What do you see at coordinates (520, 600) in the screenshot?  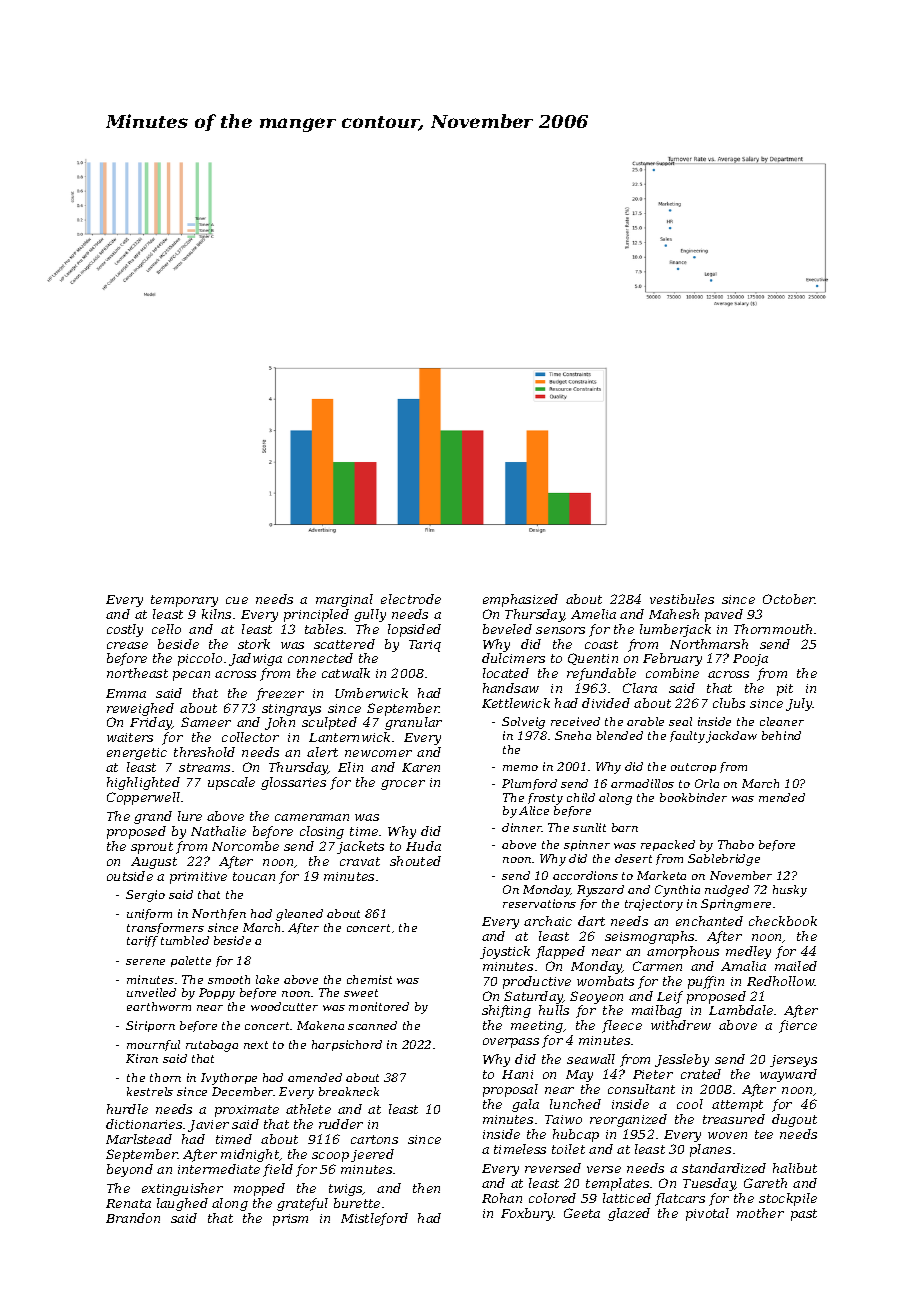 I see `emphasized` at bounding box center [520, 600].
